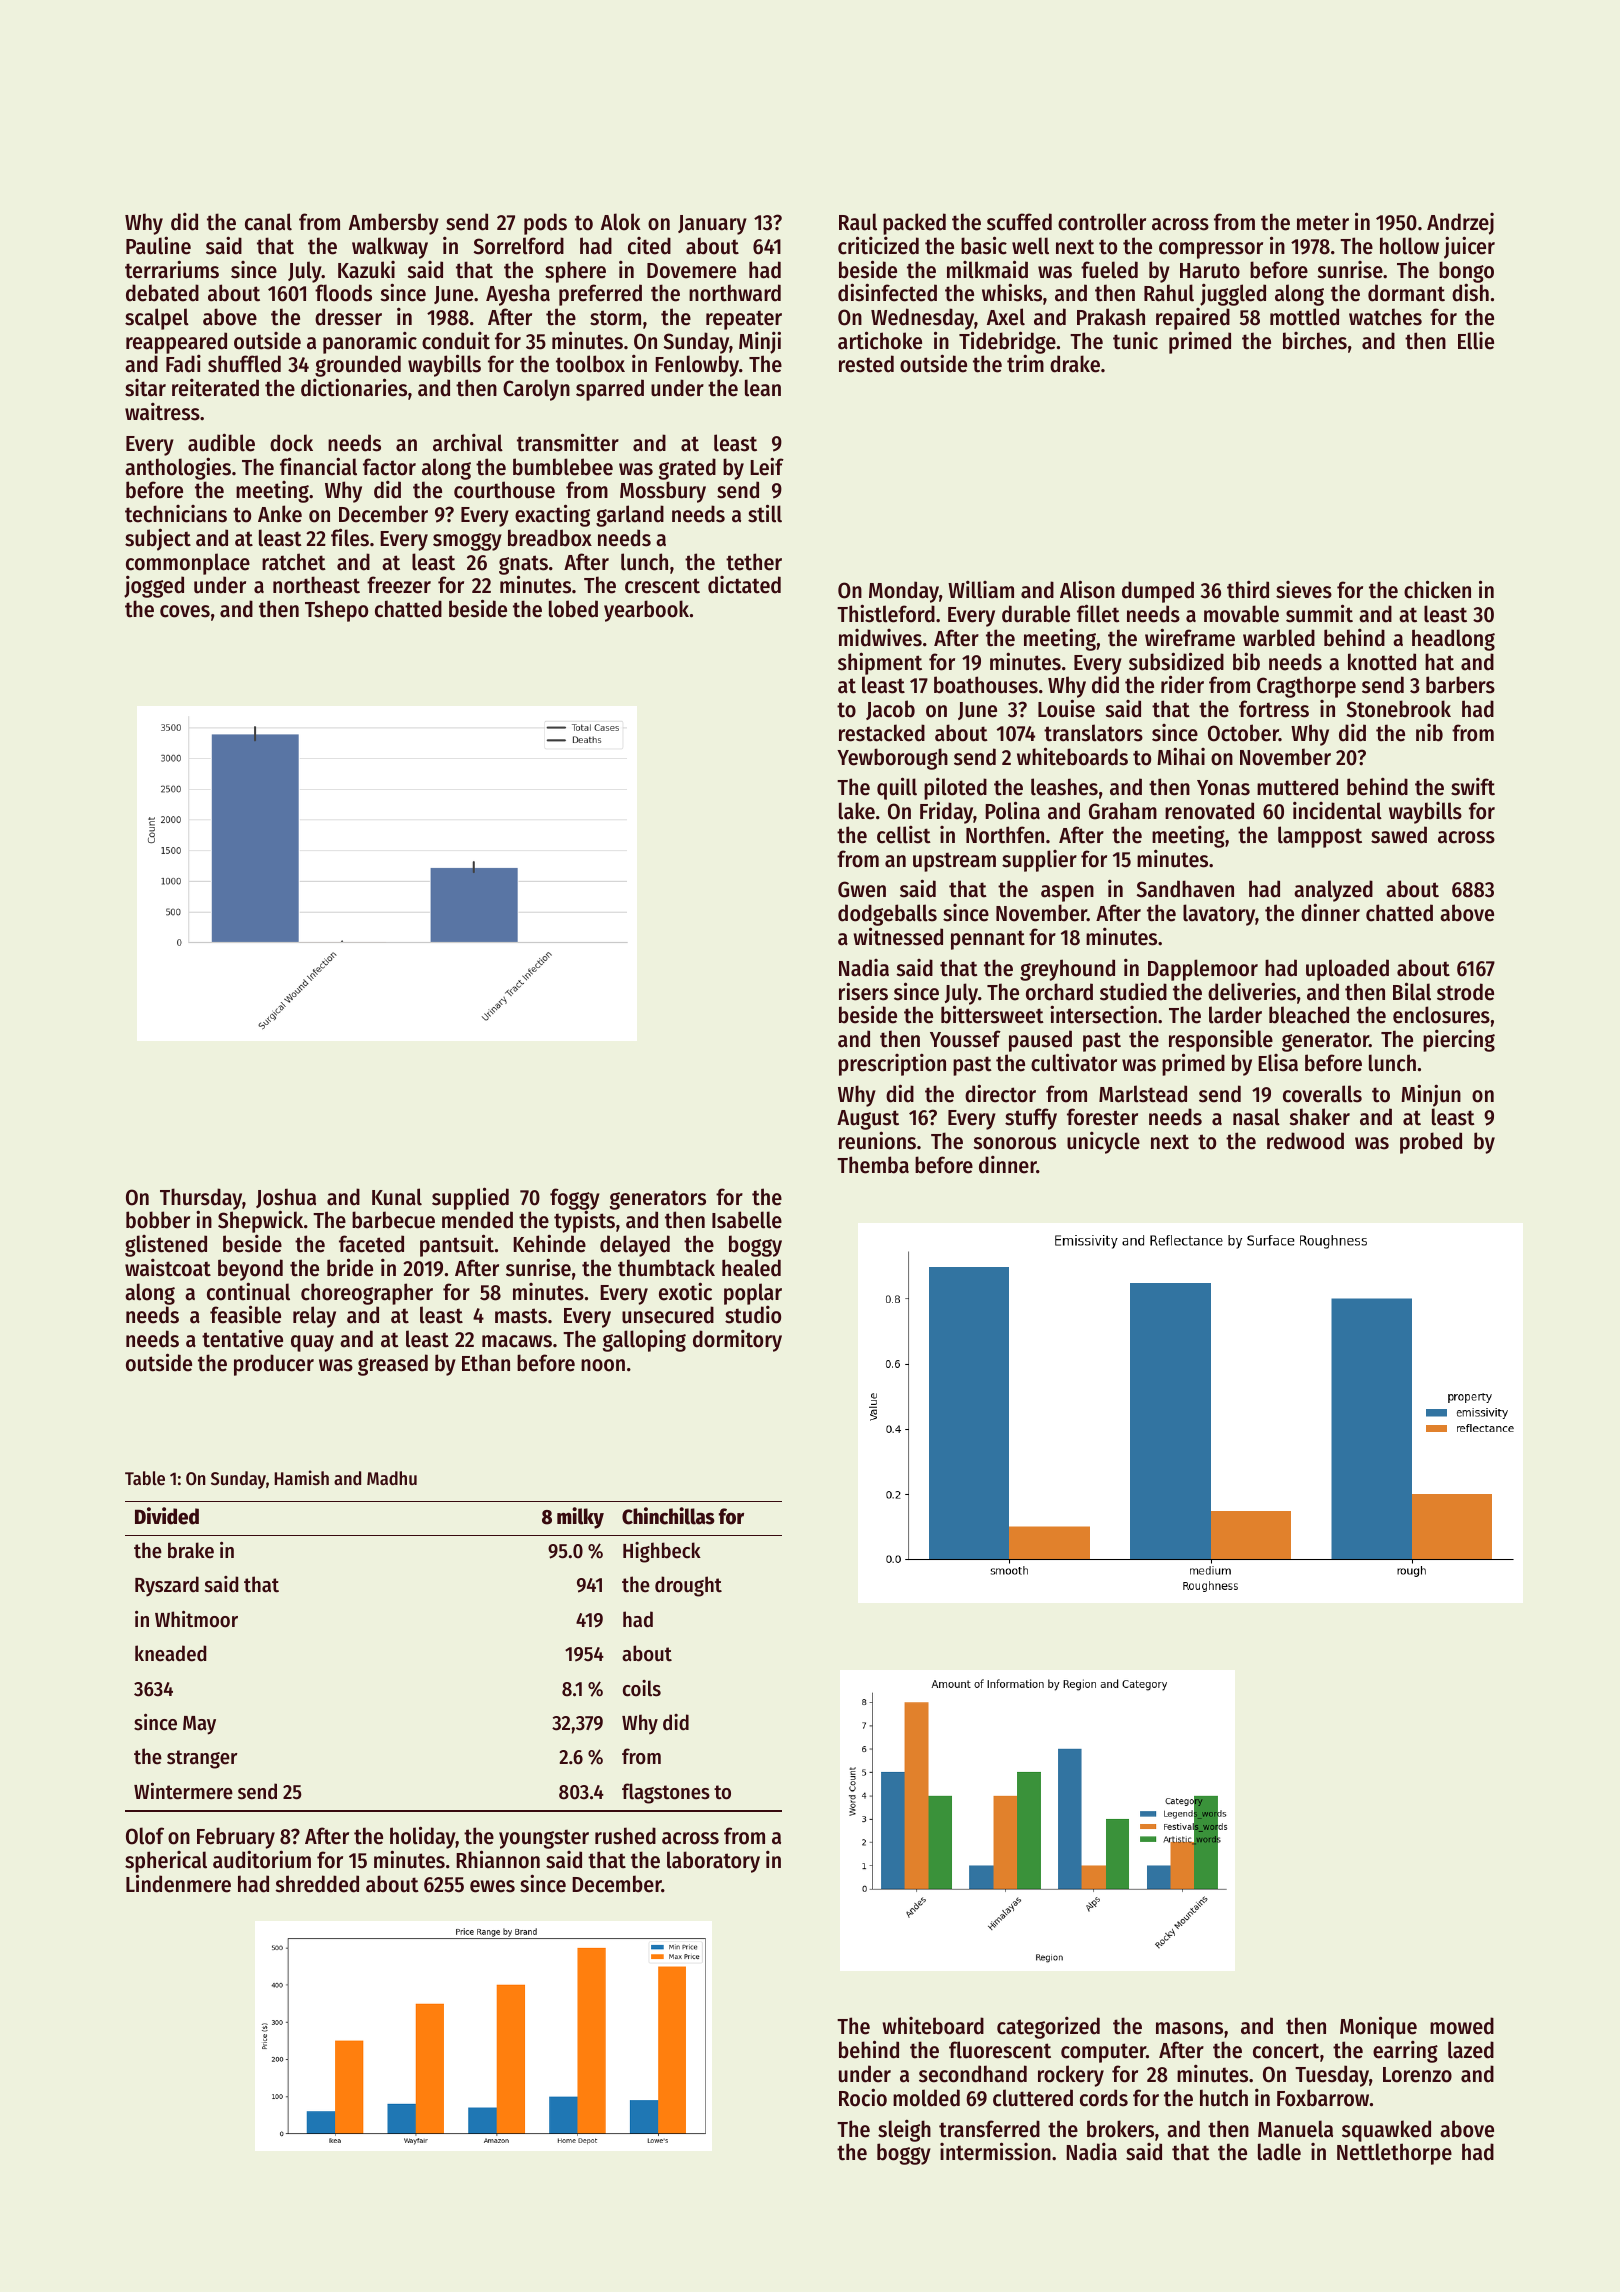 The width and height of the screenshot is (1620, 2292). What do you see at coordinates (1431, 1143) in the screenshot?
I see `probed` at bounding box center [1431, 1143].
